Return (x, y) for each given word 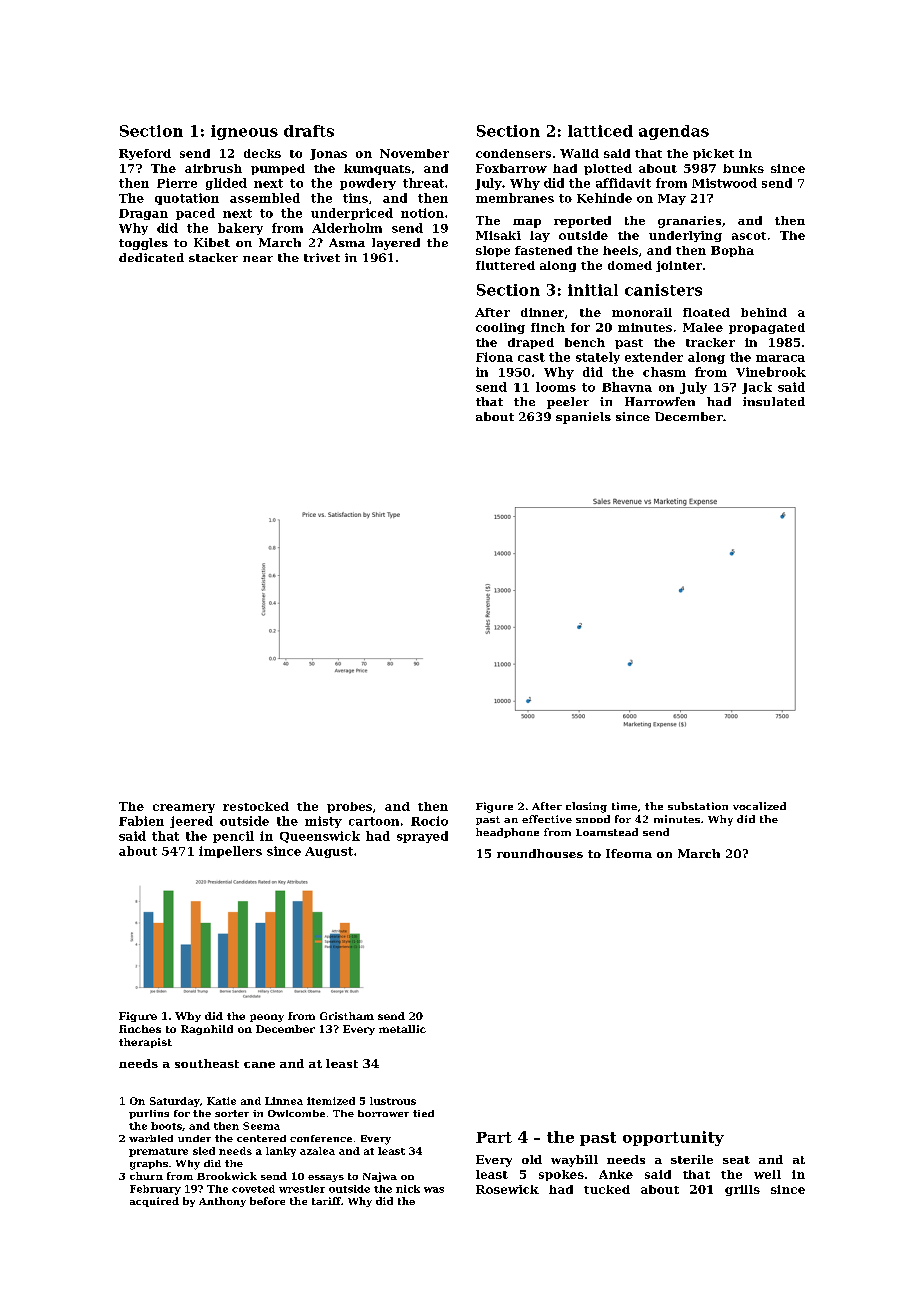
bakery (240, 229)
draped (531, 343)
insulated (774, 401)
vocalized (759, 806)
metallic (402, 1029)
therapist (145, 1043)
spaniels (583, 418)
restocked (256, 806)
